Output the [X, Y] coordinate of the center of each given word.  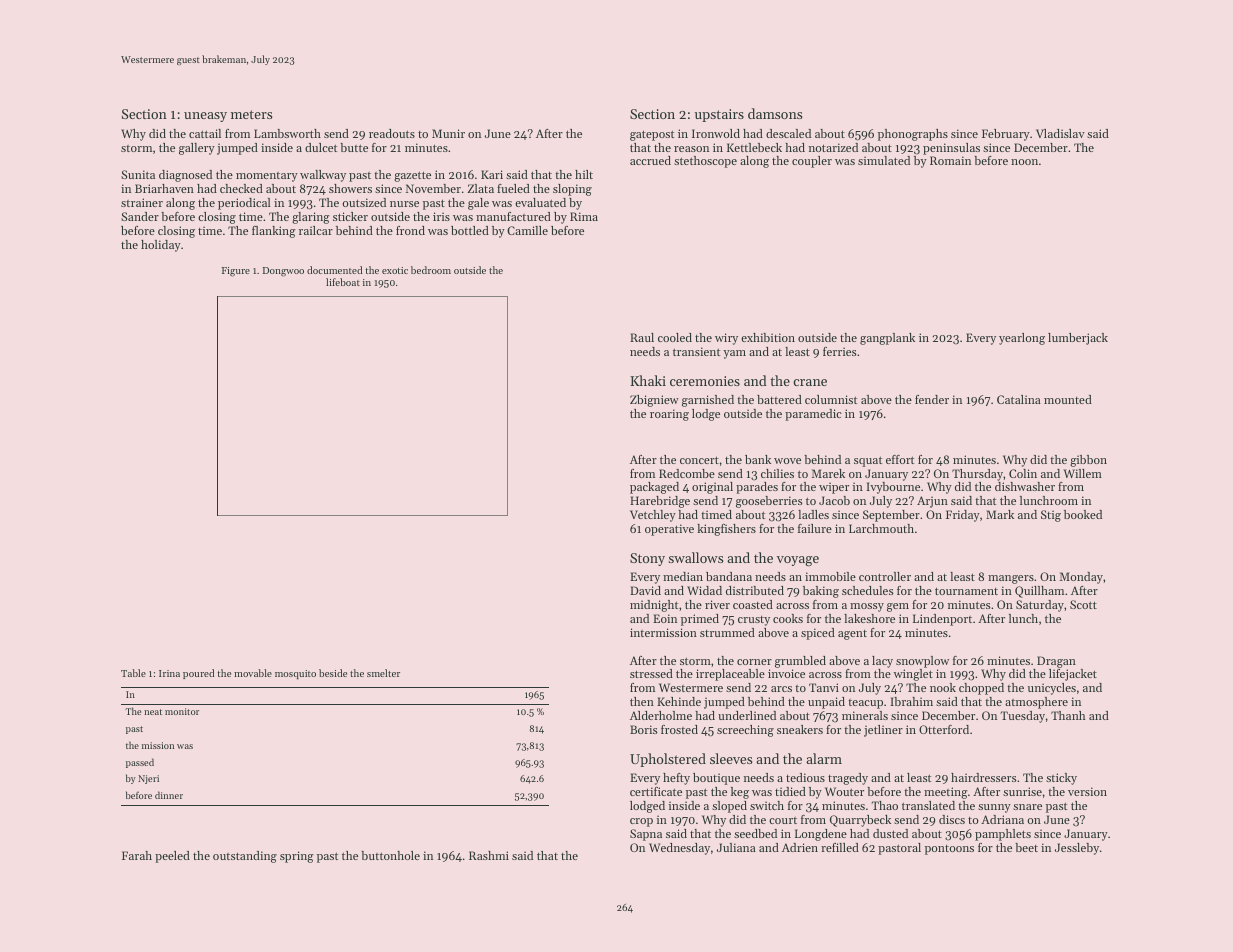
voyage [798, 561]
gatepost [652, 135]
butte [354, 147]
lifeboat [343, 282]
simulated [884, 160]
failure [815, 528]
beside [333, 673]
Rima [584, 216]
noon [1024, 162]
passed [140, 763]
